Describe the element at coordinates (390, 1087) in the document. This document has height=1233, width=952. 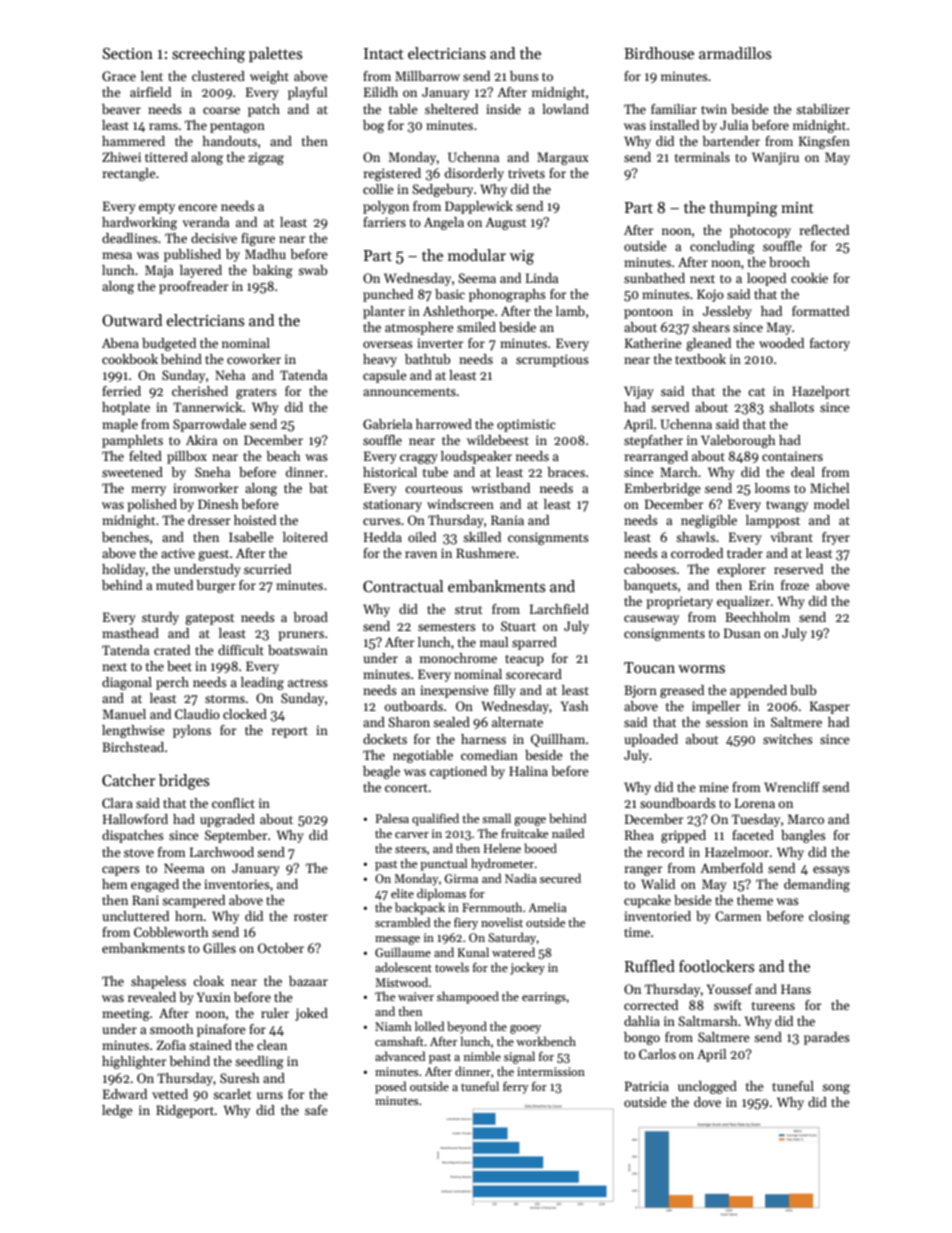
I see `posed` at that location.
